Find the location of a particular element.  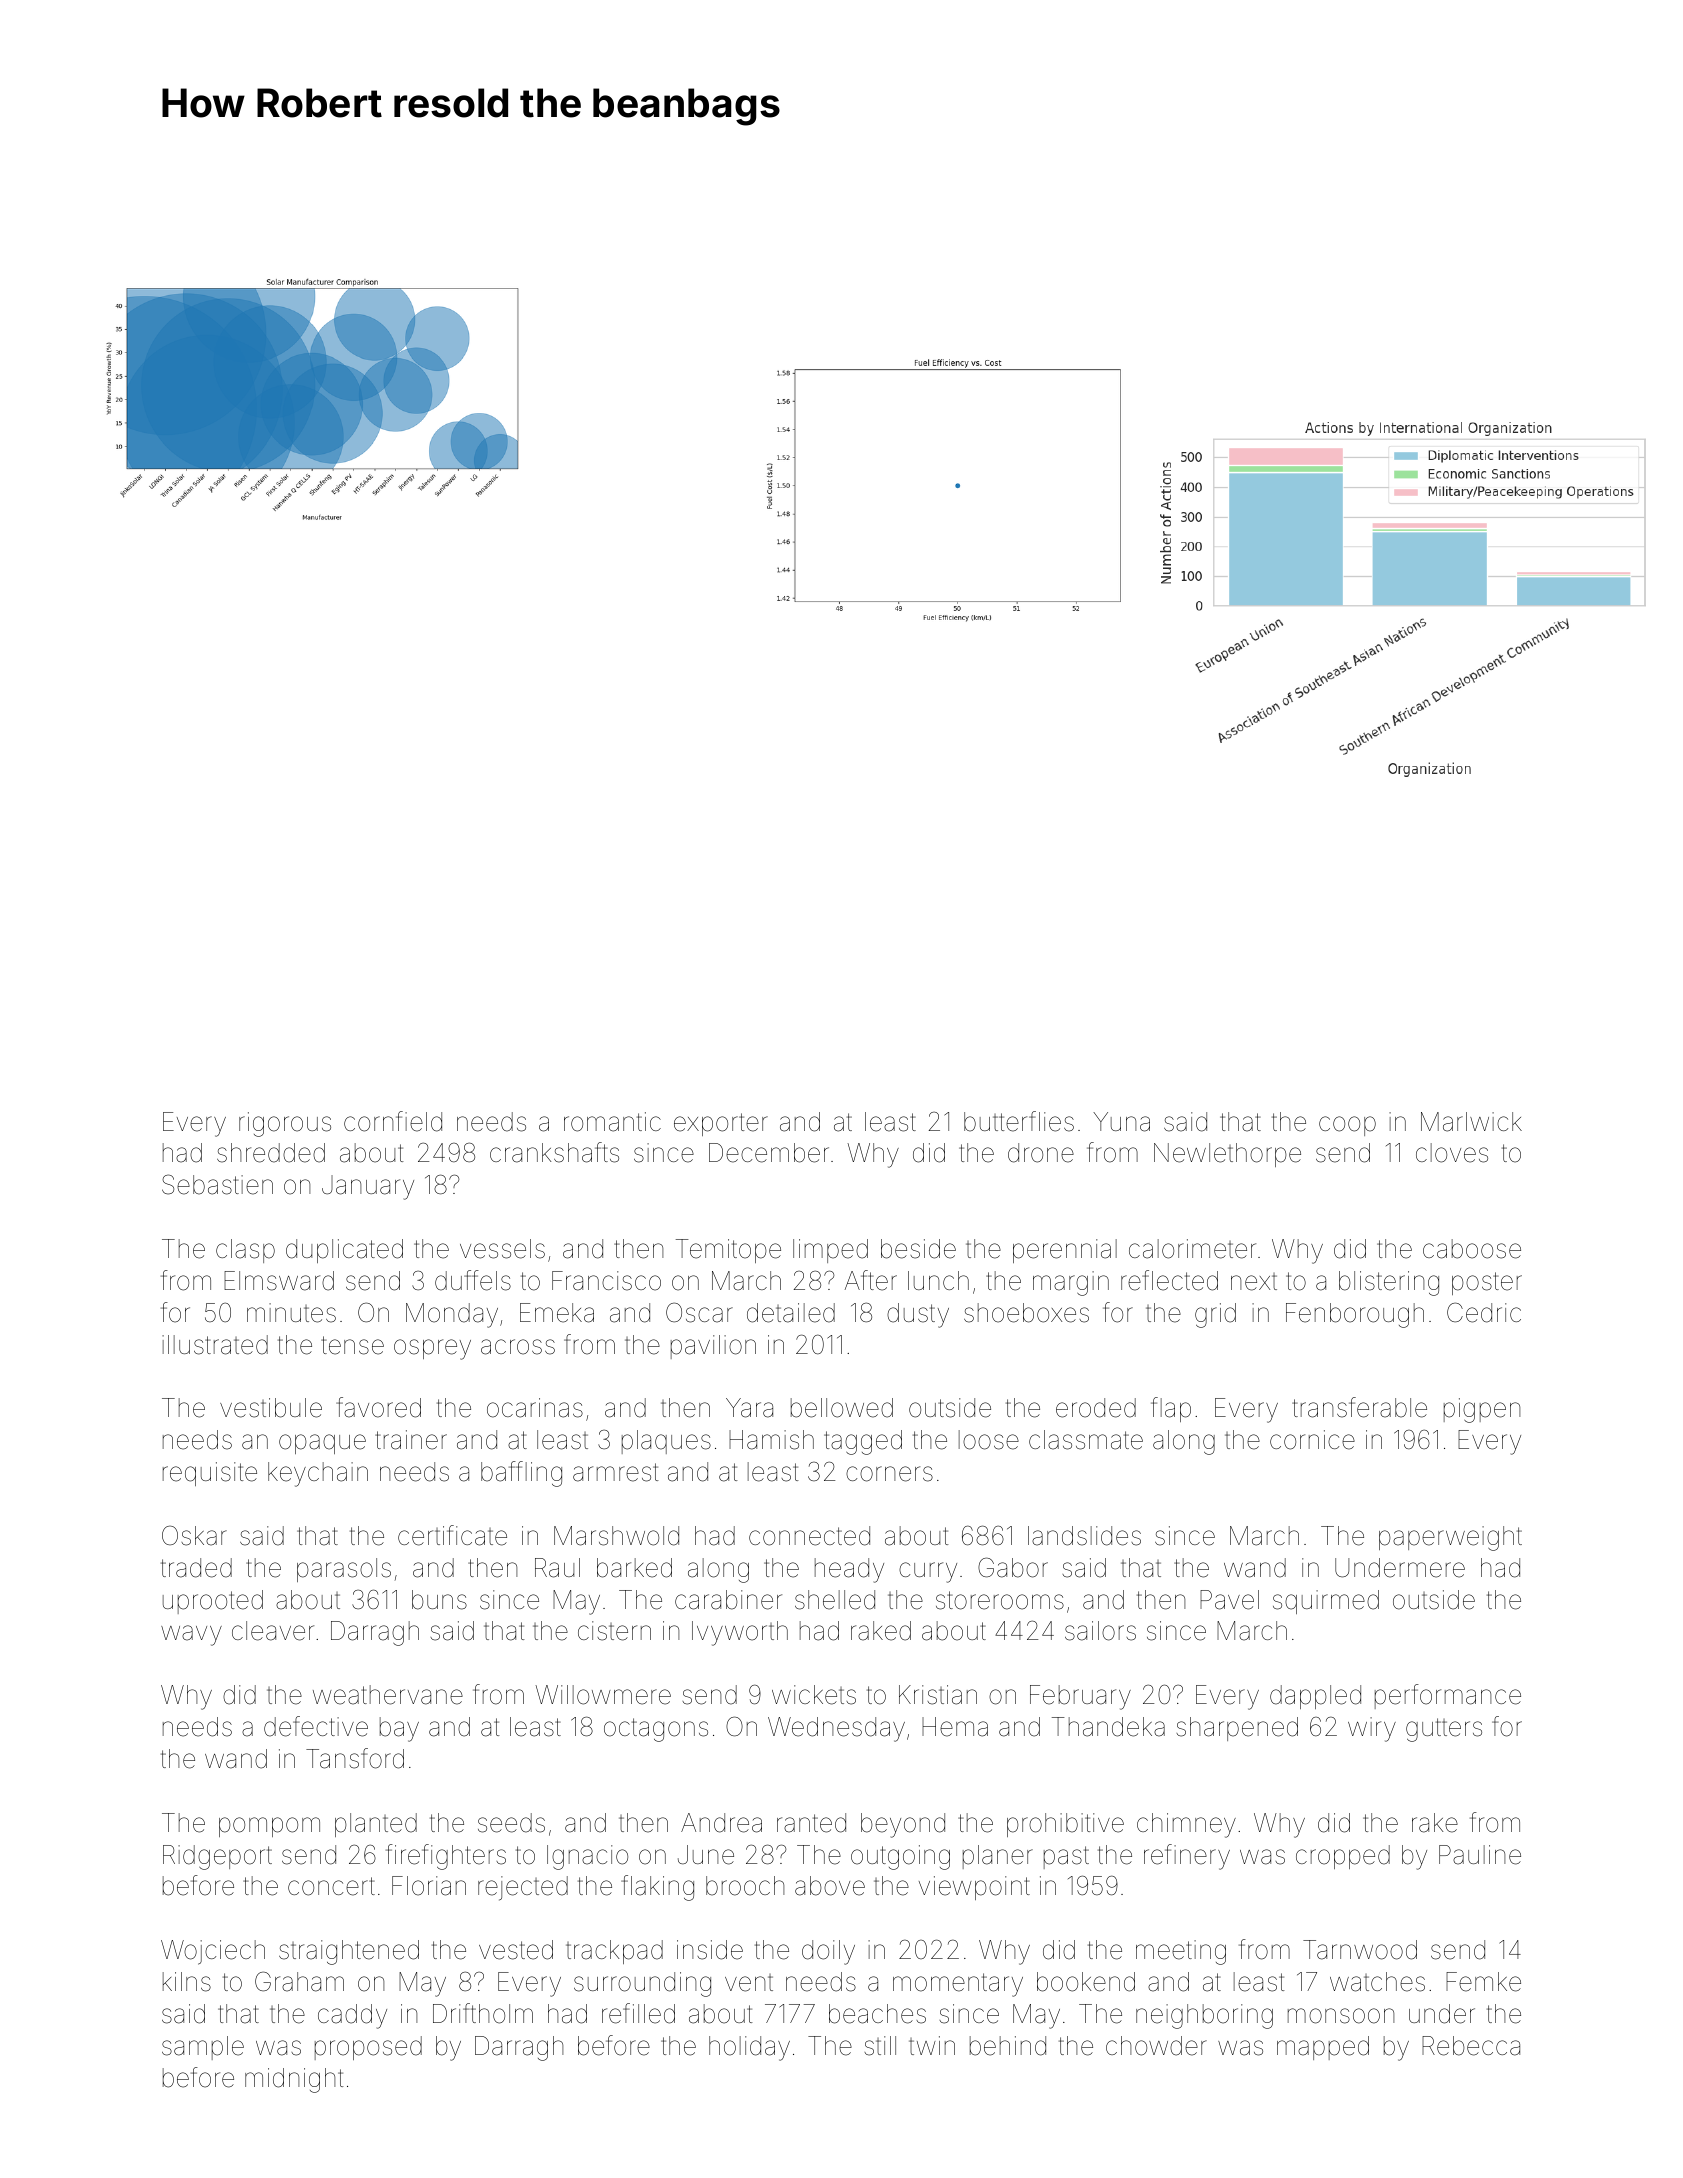

meeting is located at coordinates (1181, 1952).
